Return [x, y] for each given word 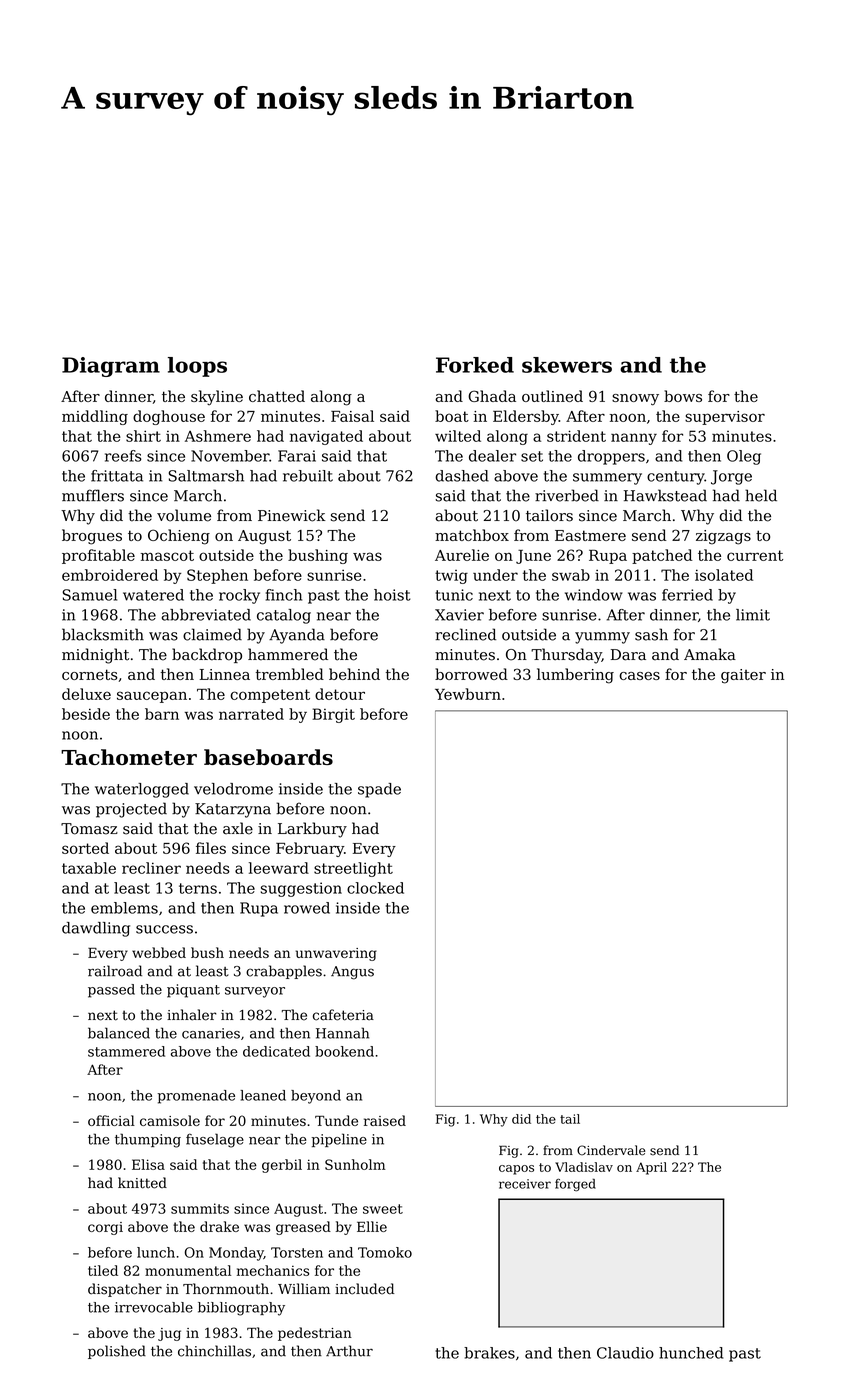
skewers [567, 365]
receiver [525, 1184]
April [651, 1168]
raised [385, 1120]
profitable [98, 556]
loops [197, 367]
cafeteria [343, 1015]
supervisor [725, 418]
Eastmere [590, 535]
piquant [193, 991]
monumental [188, 1270]
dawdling [96, 929]
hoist [392, 595]
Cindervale [611, 1150]
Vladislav [584, 1167]
